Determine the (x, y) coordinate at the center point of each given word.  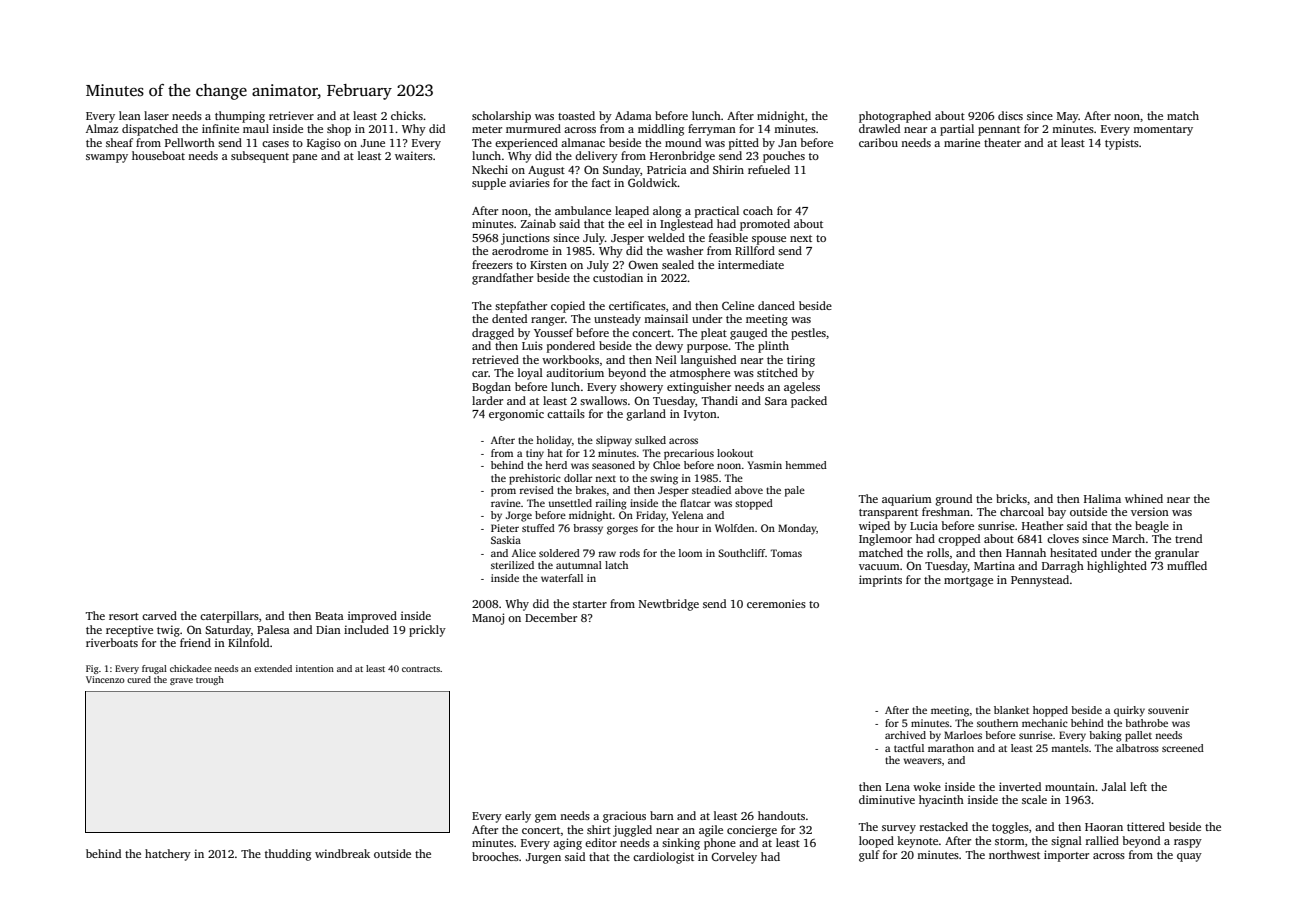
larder (487, 400)
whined (1144, 498)
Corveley (734, 858)
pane (305, 158)
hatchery (168, 855)
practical (717, 212)
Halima (1102, 498)
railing (611, 504)
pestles (808, 334)
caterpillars (229, 617)
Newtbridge (669, 605)
